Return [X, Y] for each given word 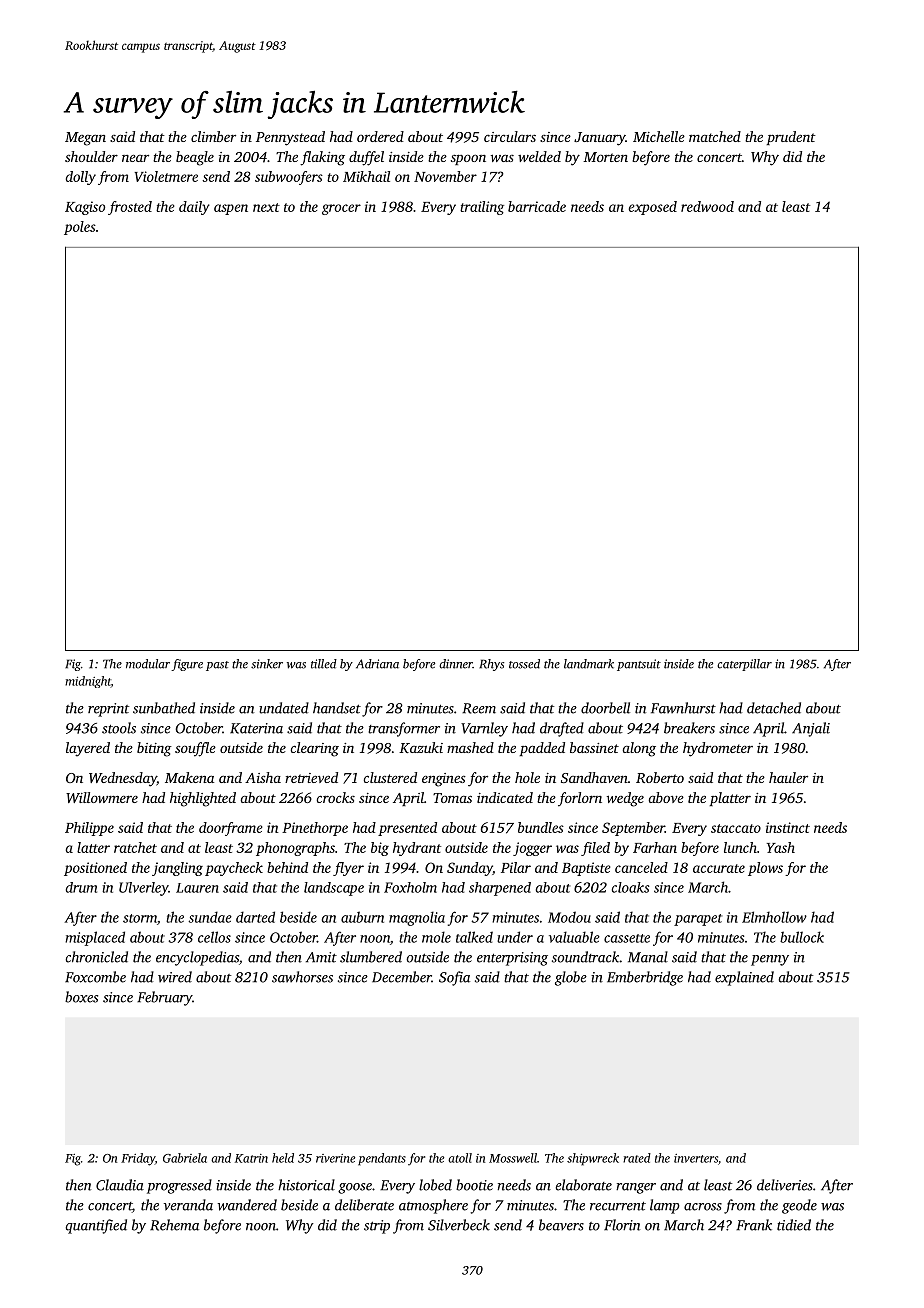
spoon [468, 159]
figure [187, 665]
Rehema [174, 1225]
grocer [341, 209]
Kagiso [85, 208]
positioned [95, 869]
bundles [541, 827]
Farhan [655, 847]
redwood [707, 206]
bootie [474, 1185]
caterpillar [744, 665]
